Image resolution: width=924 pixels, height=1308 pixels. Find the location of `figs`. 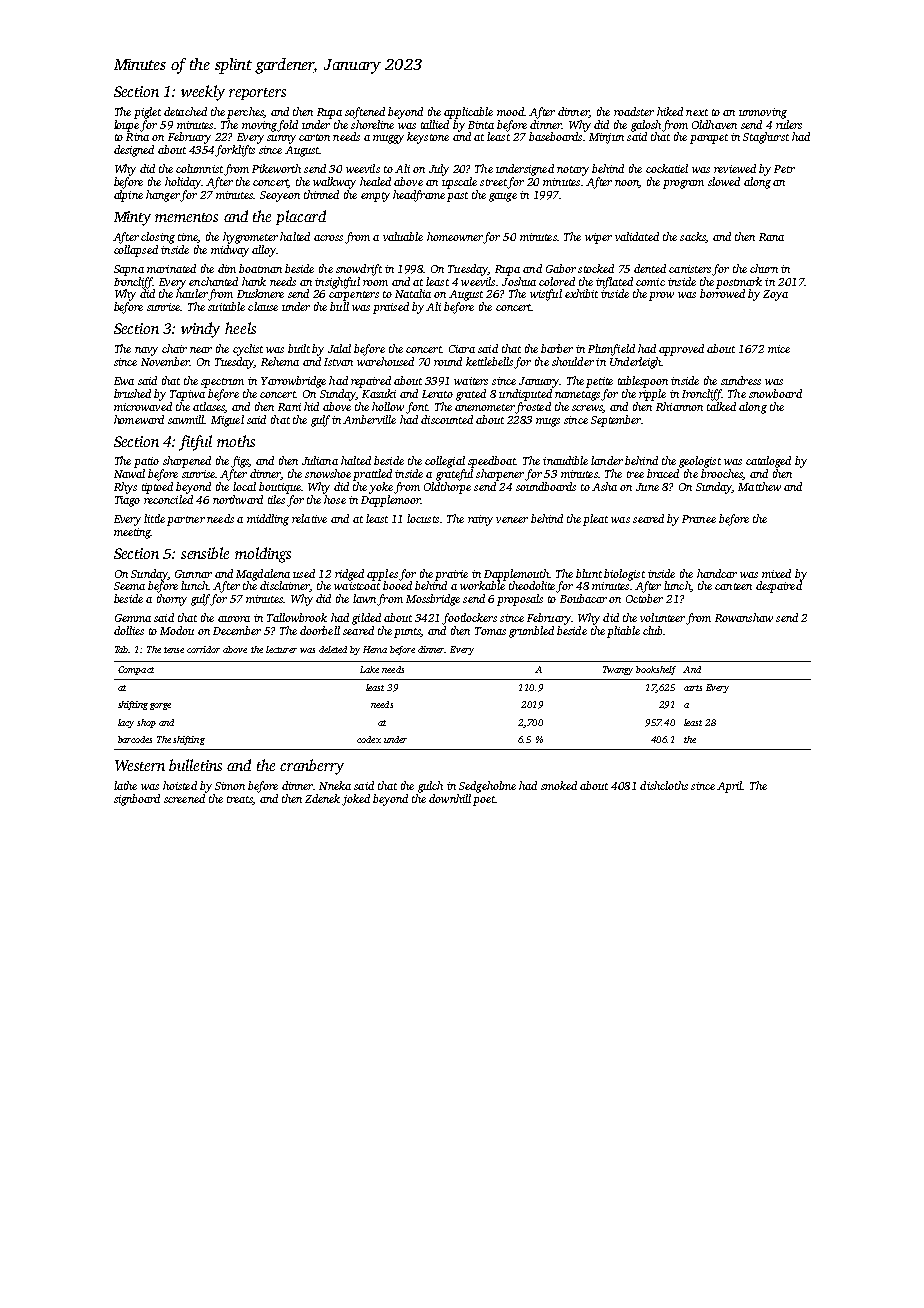

figs is located at coordinates (240, 462).
